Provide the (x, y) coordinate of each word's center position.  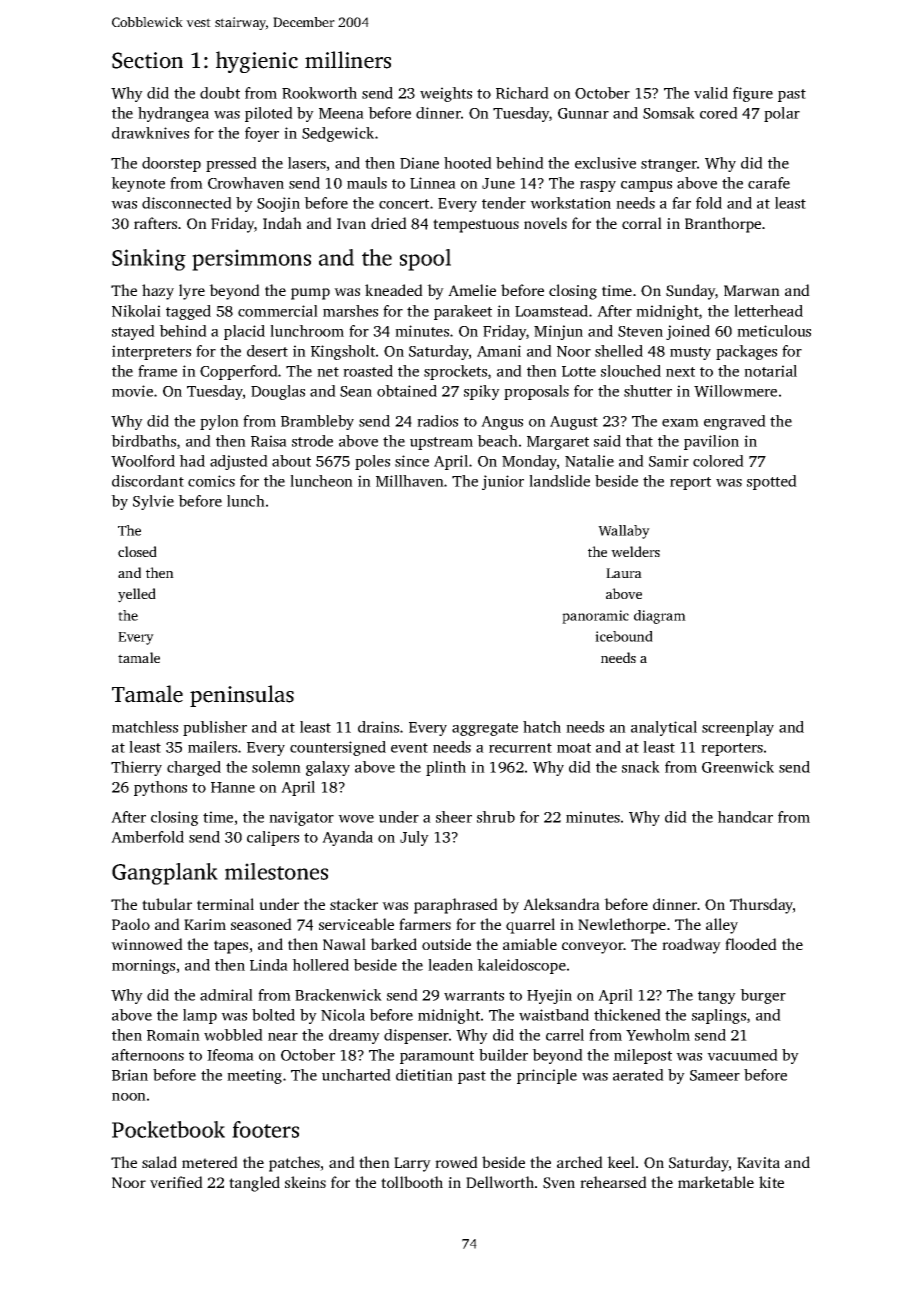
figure (753, 94)
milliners (348, 60)
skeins (305, 1182)
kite (771, 1182)
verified (176, 1182)
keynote (138, 184)
